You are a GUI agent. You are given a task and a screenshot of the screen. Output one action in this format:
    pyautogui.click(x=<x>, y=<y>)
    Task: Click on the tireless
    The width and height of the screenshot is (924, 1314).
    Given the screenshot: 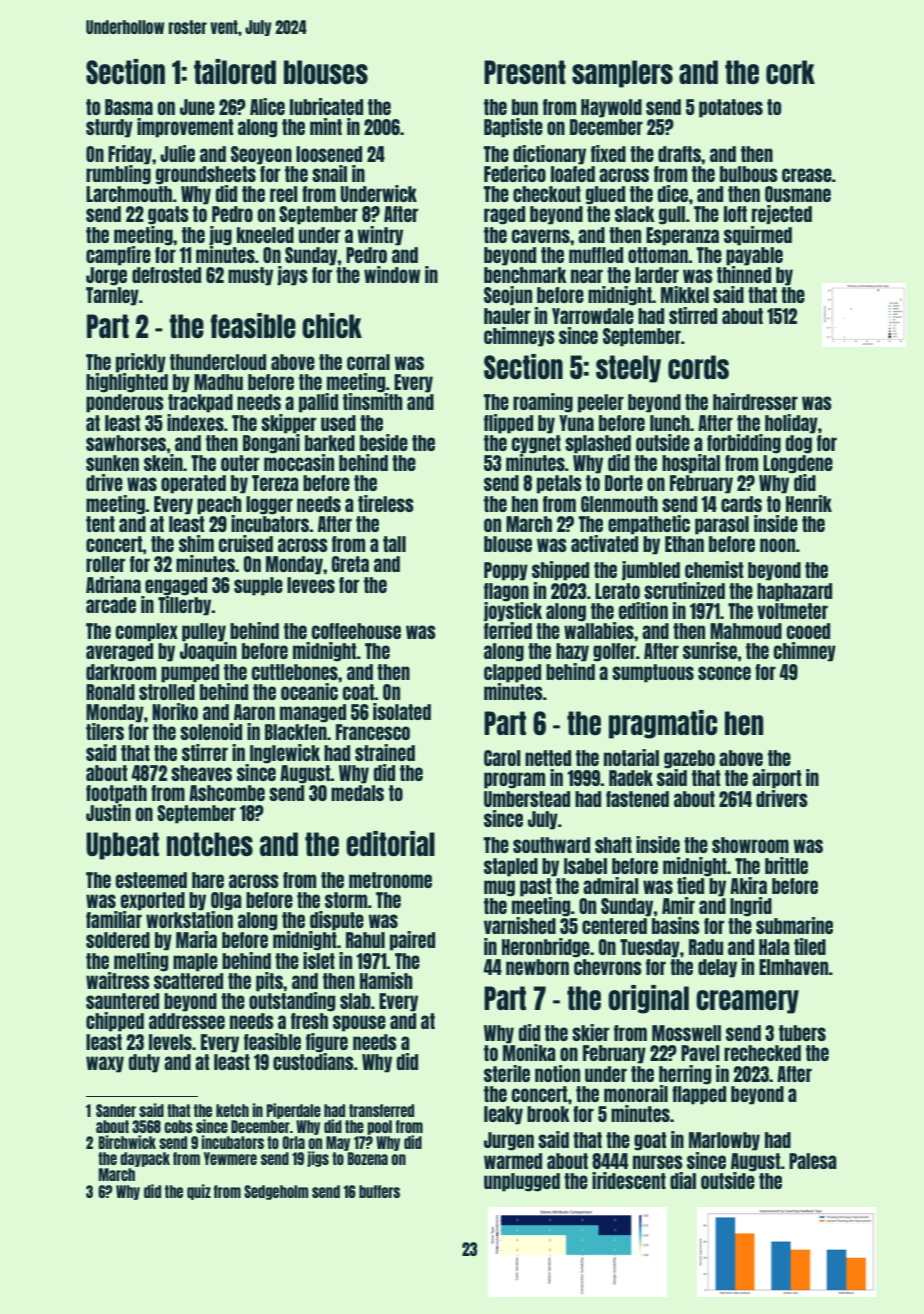 What is the action you would take?
    pyautogui.click(x=386, y=503)
